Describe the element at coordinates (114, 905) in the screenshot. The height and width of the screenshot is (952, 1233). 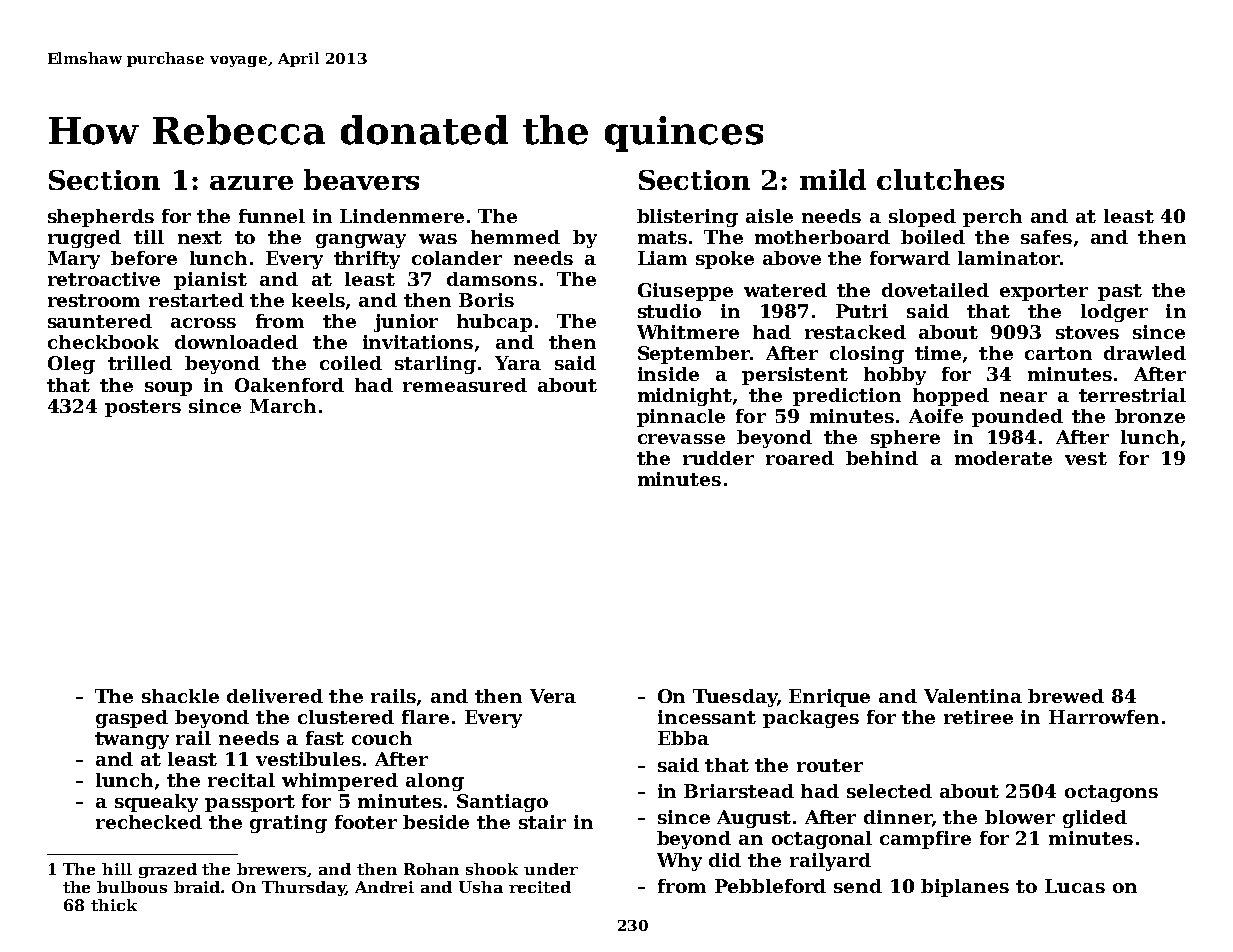
I see `thick` at that location.
